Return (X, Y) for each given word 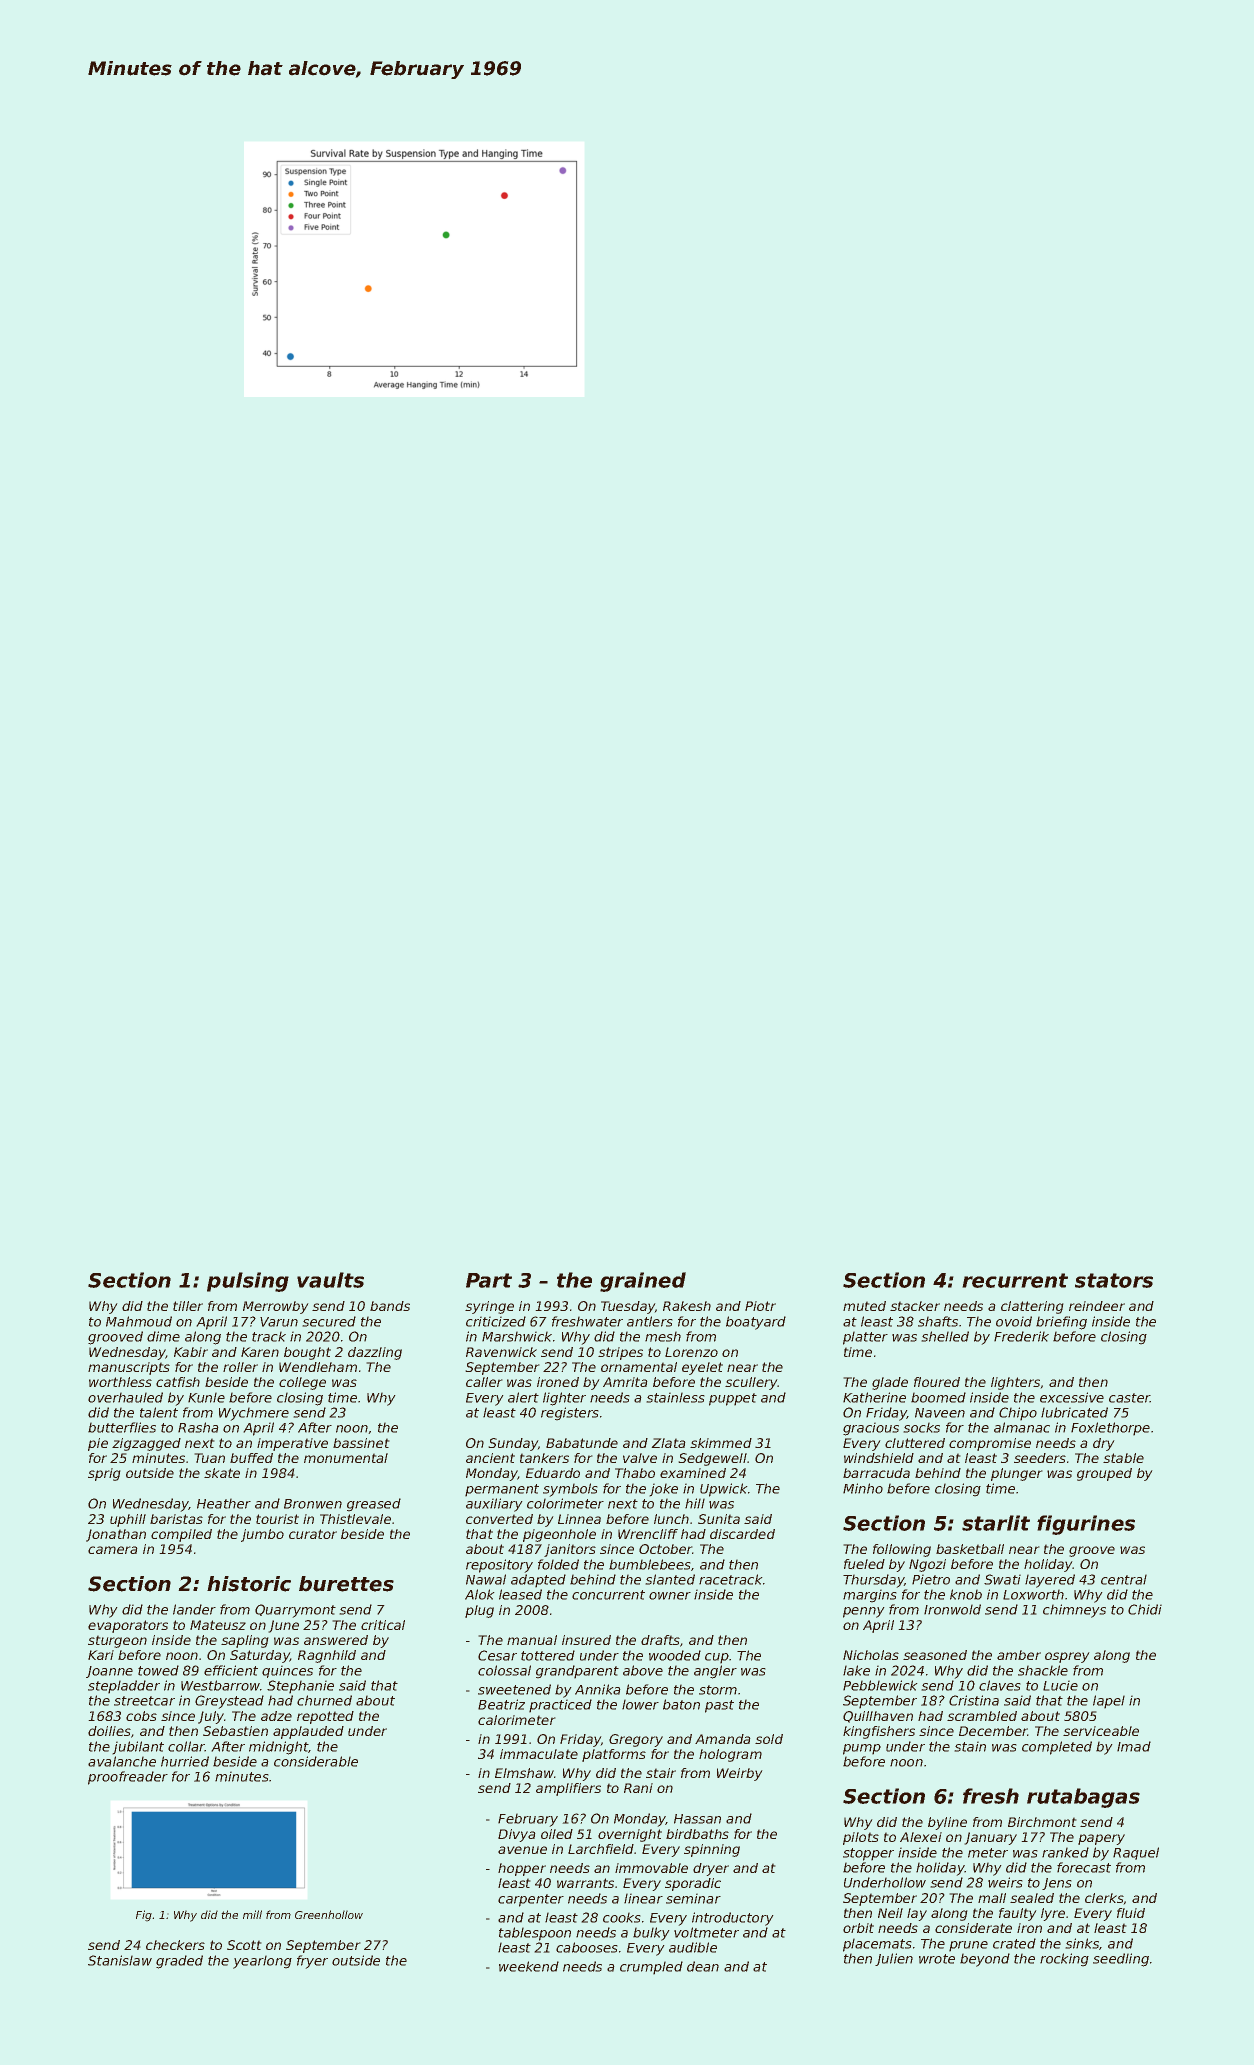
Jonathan (116, 1535)
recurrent (1015, 1280)
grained (643, 1282)
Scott (244, 1945)
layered (1050, 1581)
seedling (1121, 1960)
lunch (671, 1519)
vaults (330, 1280)
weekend (529, 1966)
